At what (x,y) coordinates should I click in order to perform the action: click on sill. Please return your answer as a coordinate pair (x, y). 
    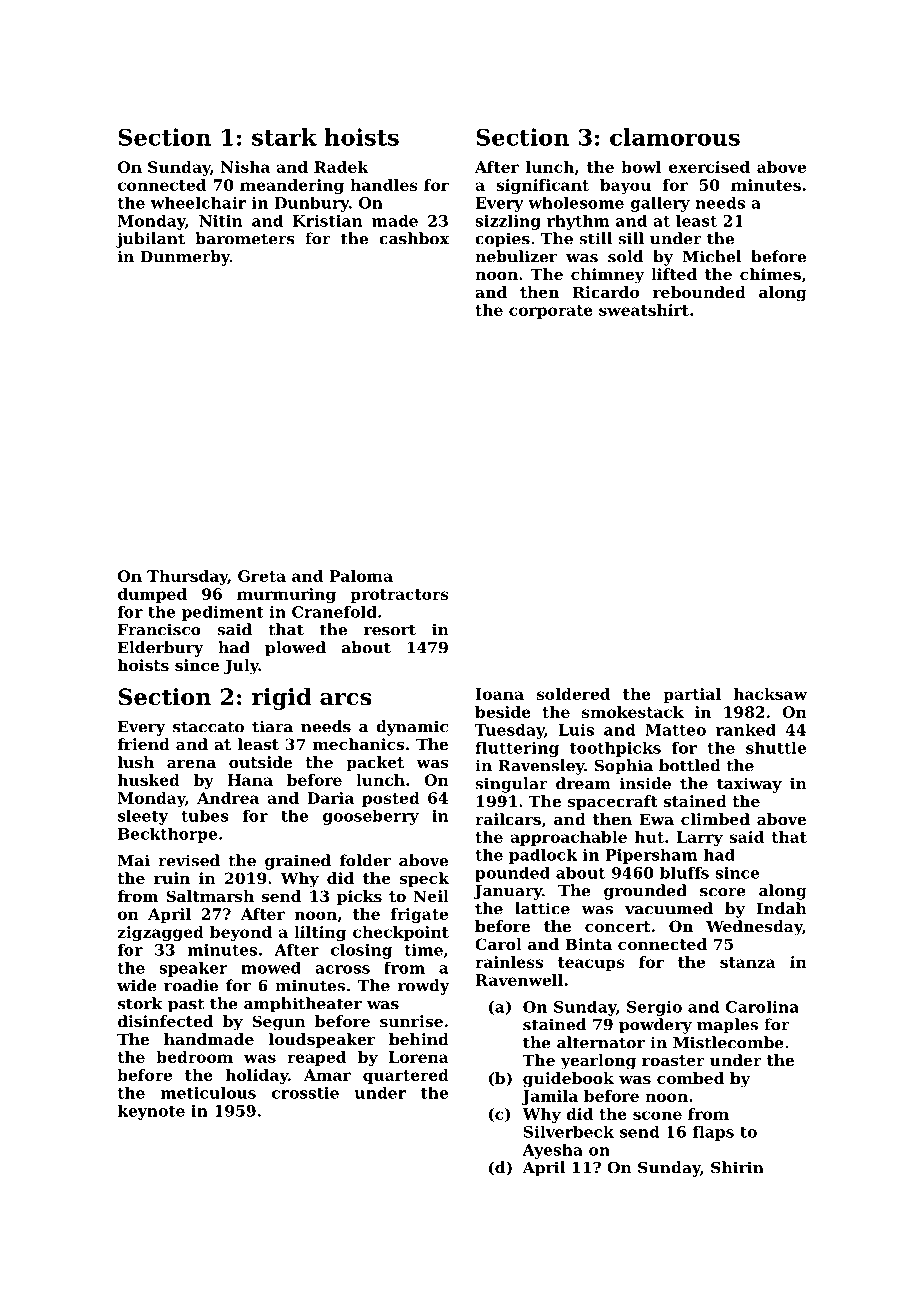
    Looking at the image, I should click on (631, 238).
